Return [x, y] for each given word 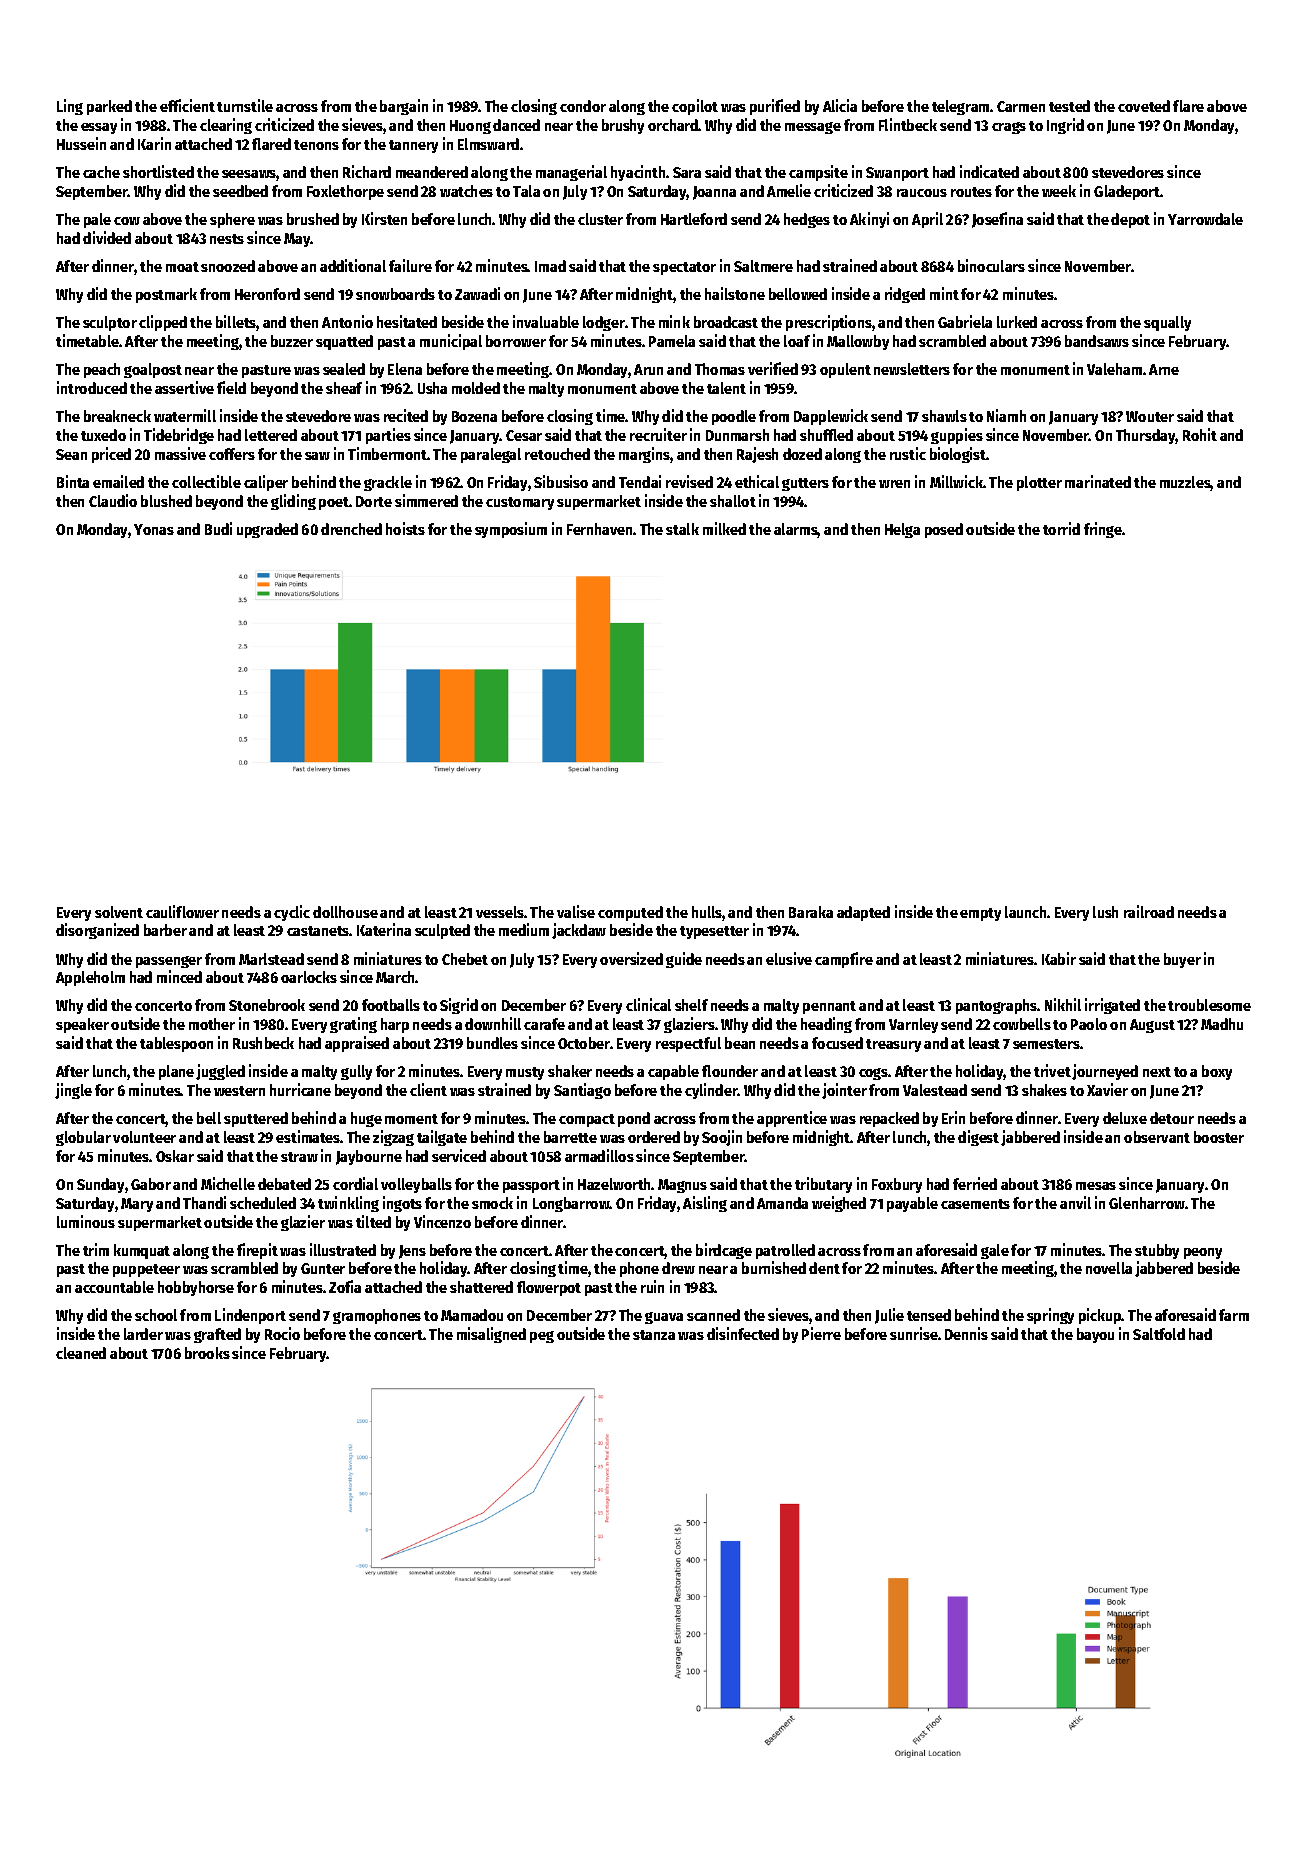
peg [542, 1337]
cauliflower [182, 911]
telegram [960, 107]
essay [99, 128]
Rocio [282, 1333]
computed [630, 913]
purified [775, 107]
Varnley [913, 1025]
